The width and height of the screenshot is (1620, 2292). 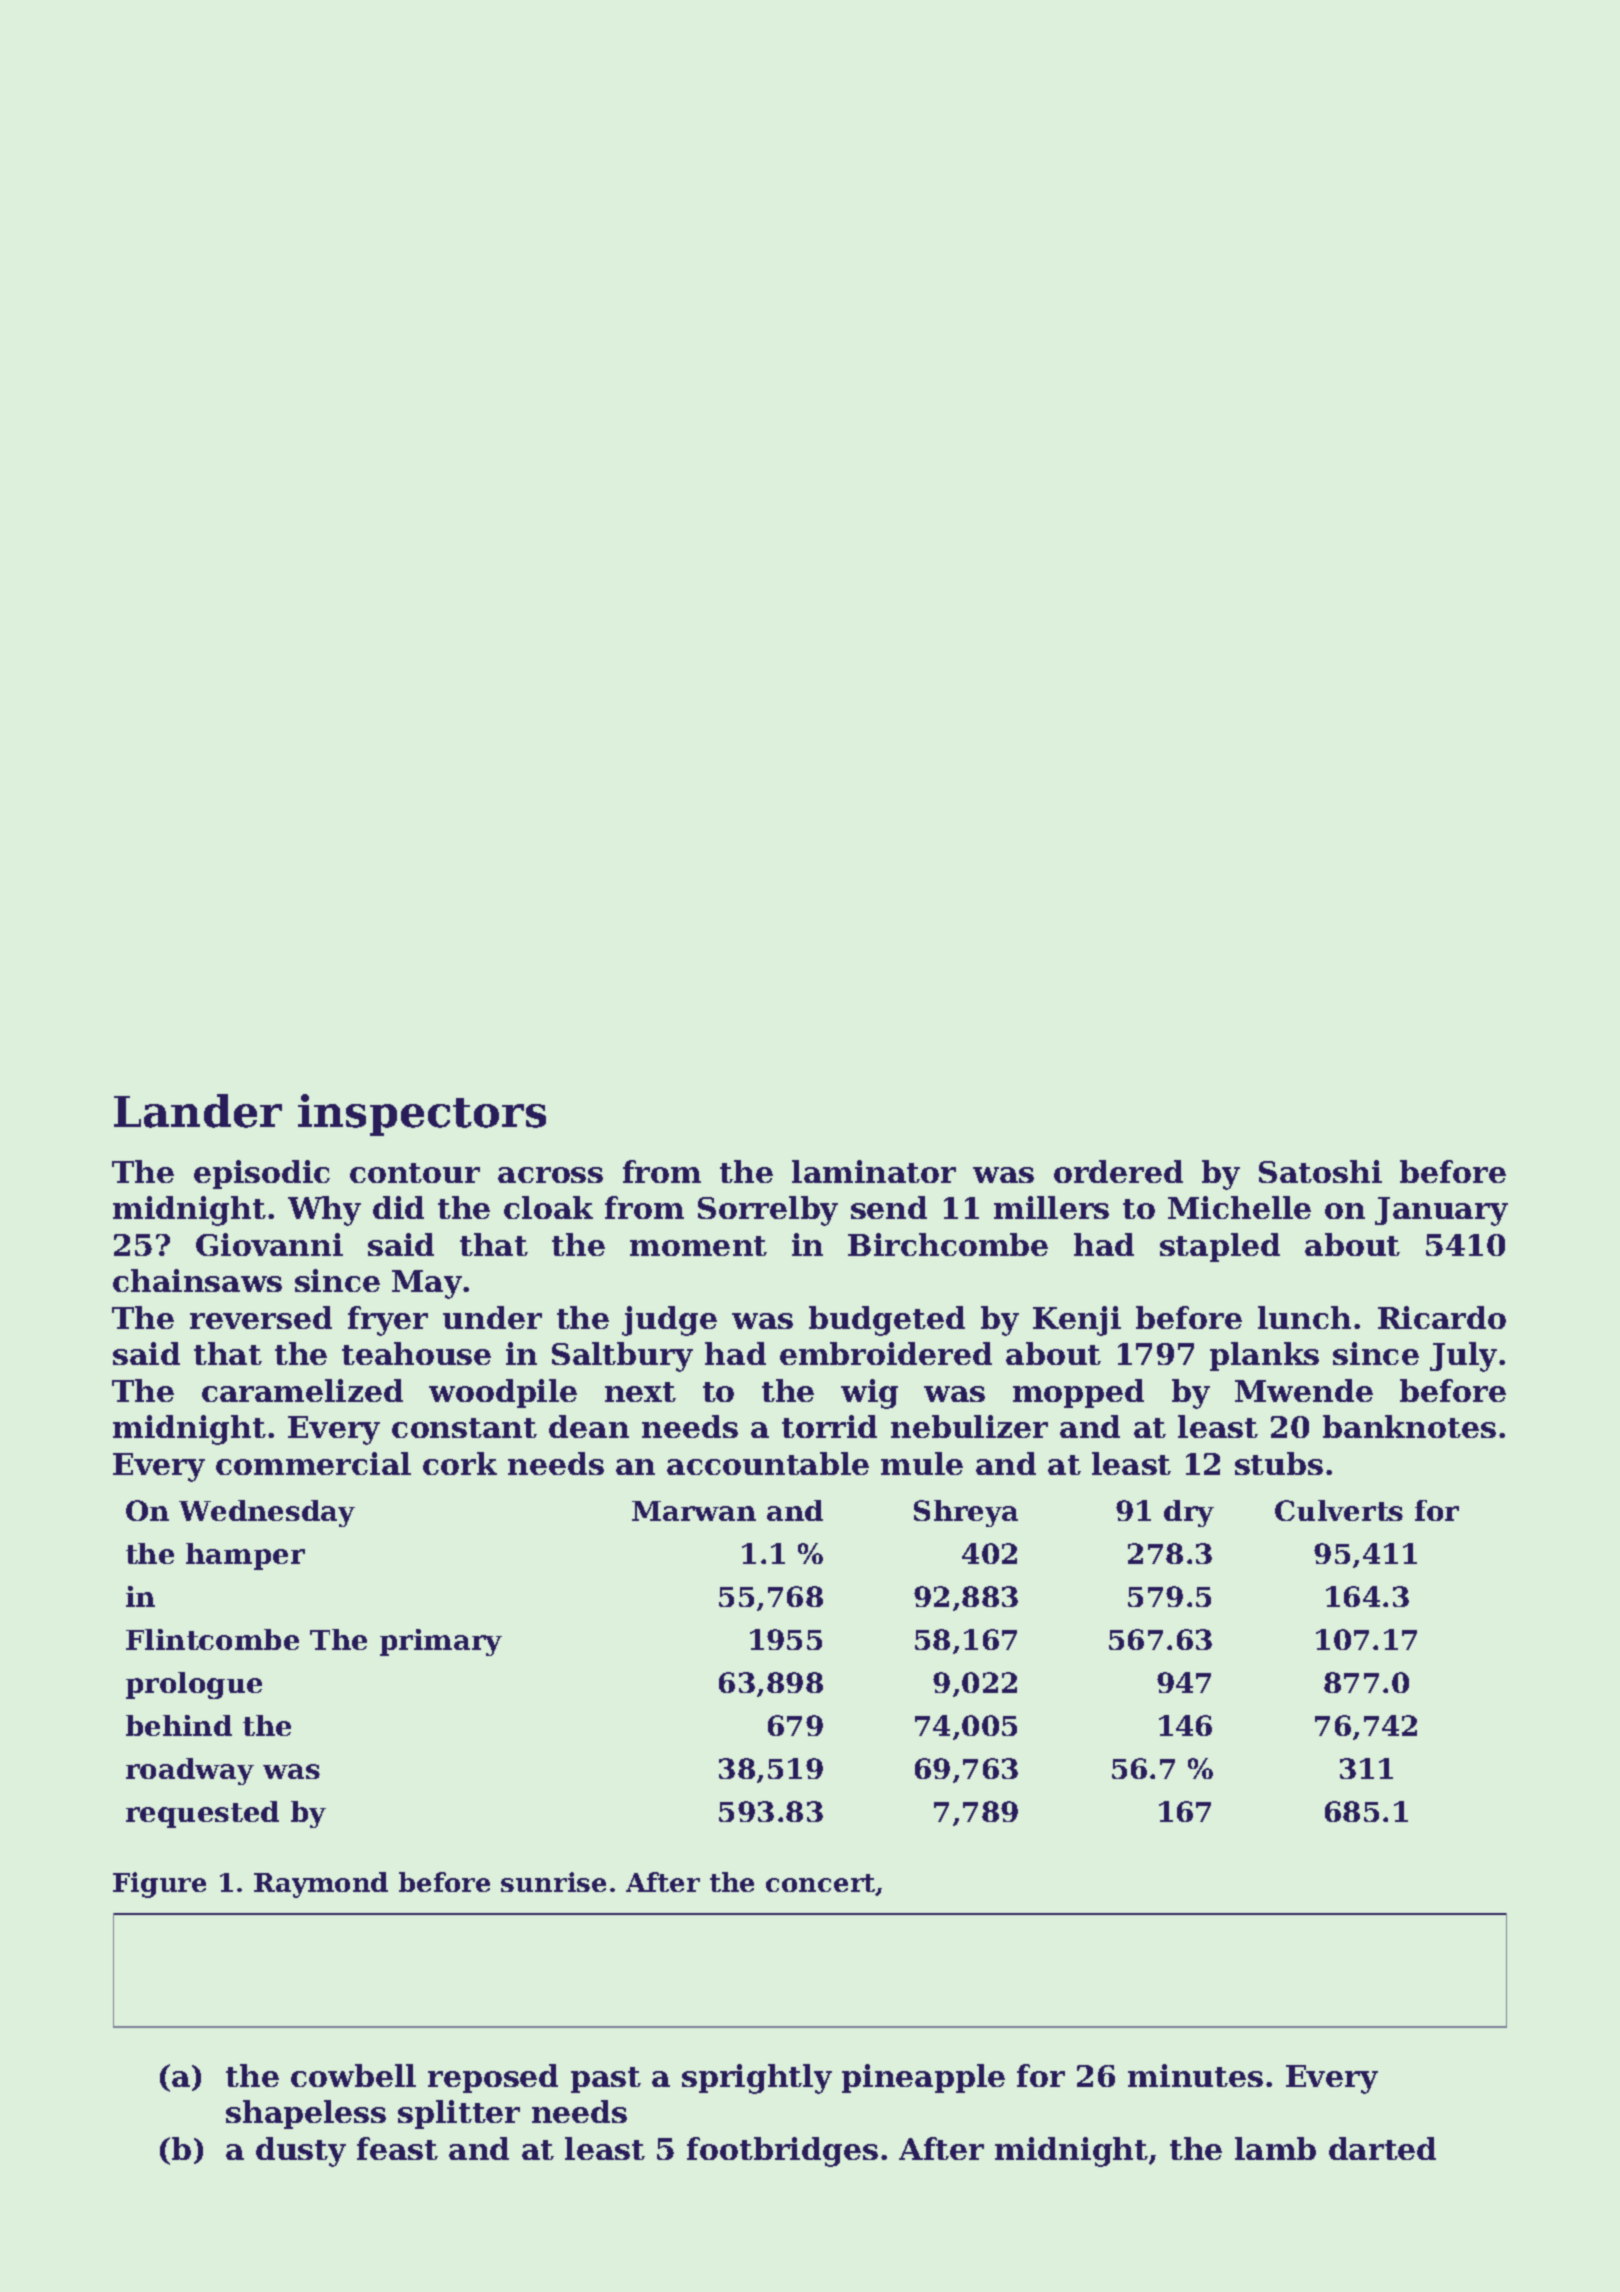 What do you see at coordinates (301, 2152) in the screenshot?
I see `dusty` at bounding box center [301, 2152].
